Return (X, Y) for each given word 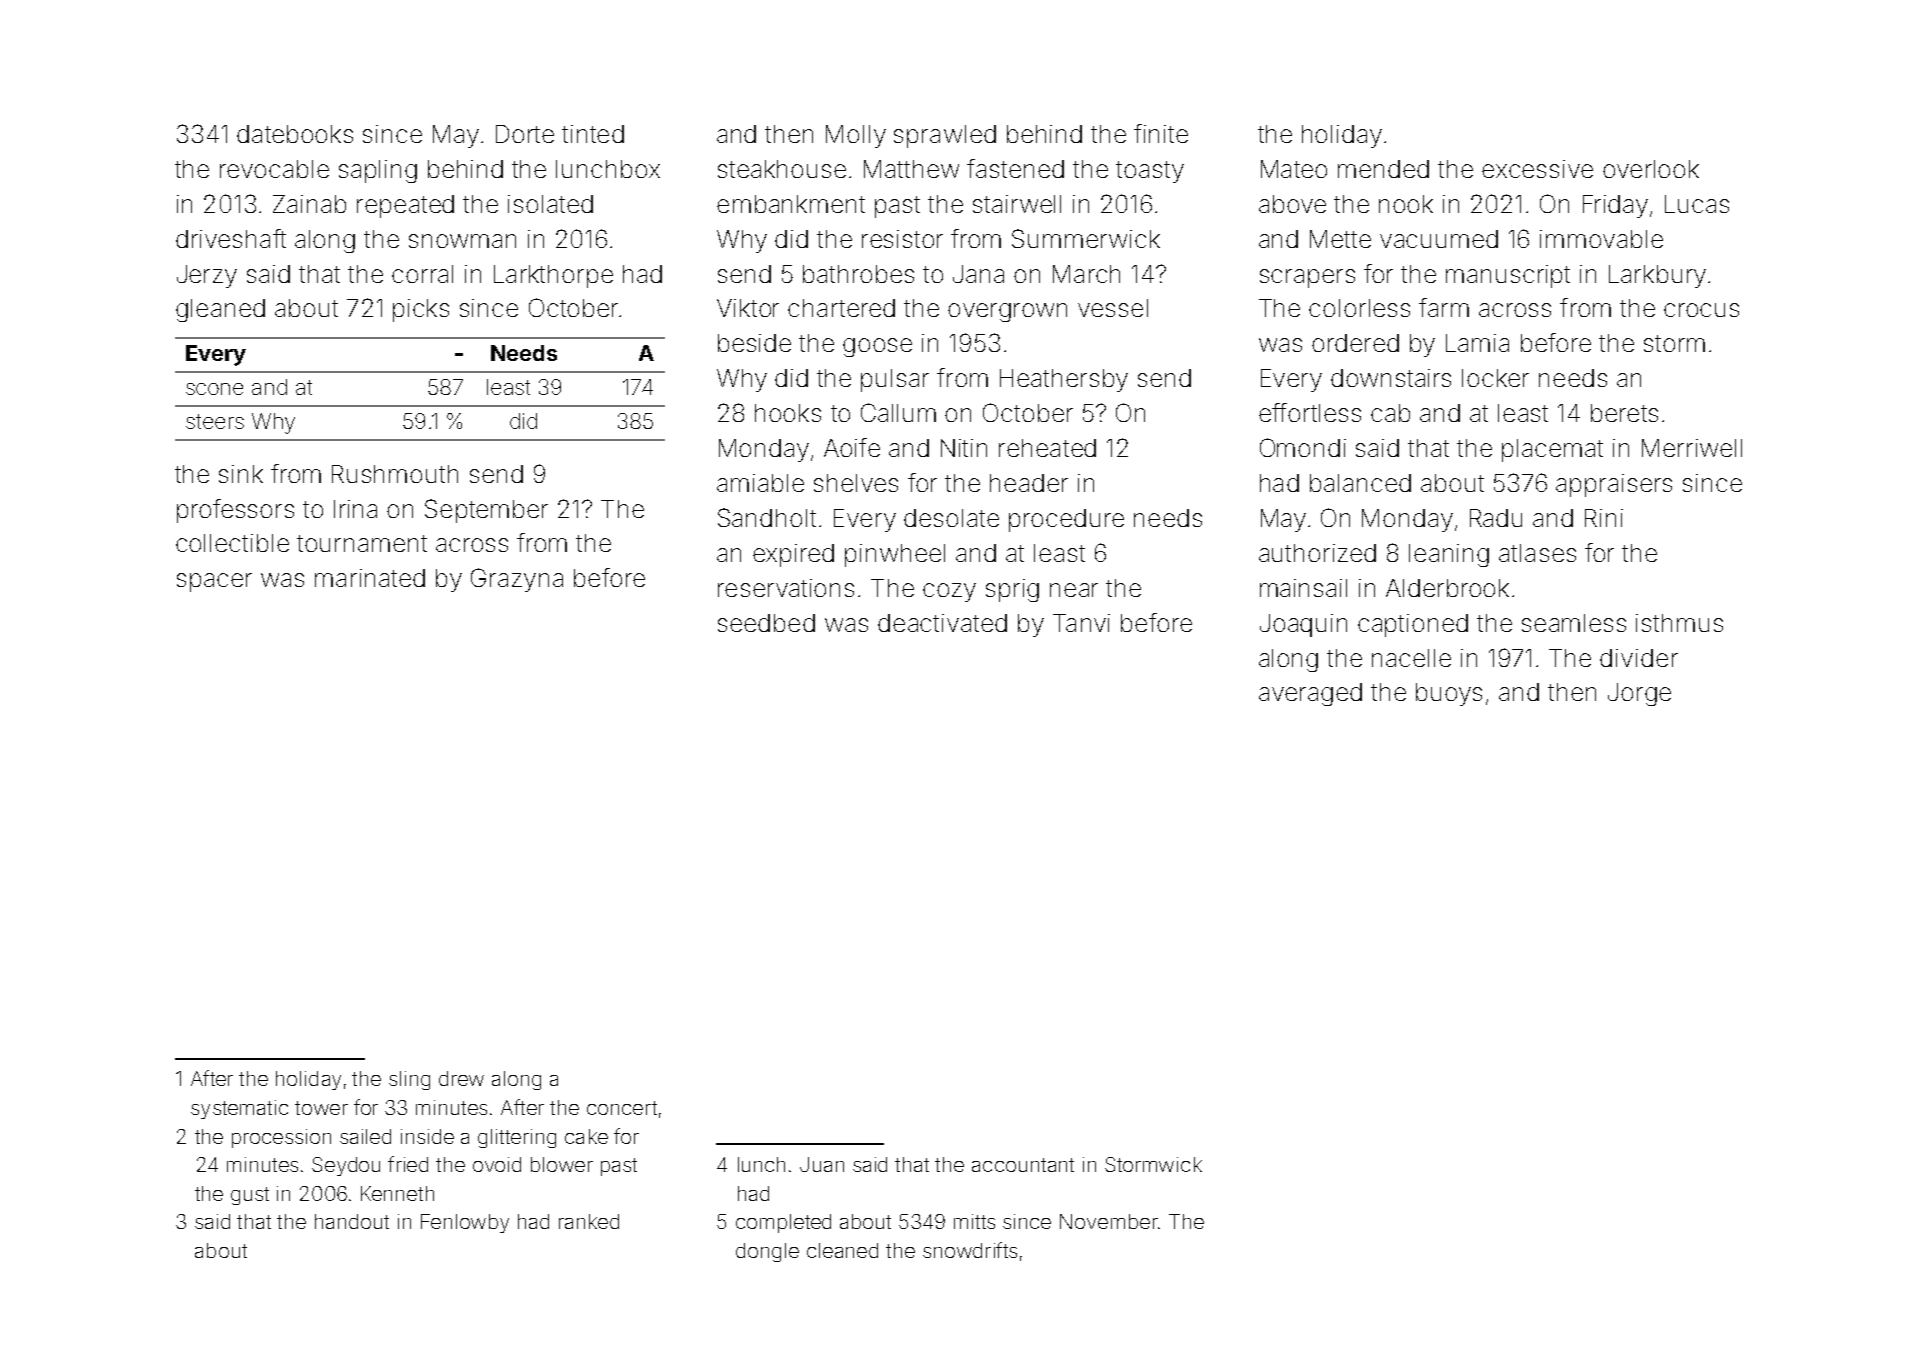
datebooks (295, 134)
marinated (370, 578)
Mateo (1294, 169)
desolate (951, 518)
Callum (898, 412)
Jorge (1639, 694)
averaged (1310, 694)
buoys (1449, 694)
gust (250, 1196)
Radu (1496, 518)
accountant (1023, 1165)
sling (409, 1080)
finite (1161, 133)
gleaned (220, 310)
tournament (362, 543)
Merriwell (1692, 448)
